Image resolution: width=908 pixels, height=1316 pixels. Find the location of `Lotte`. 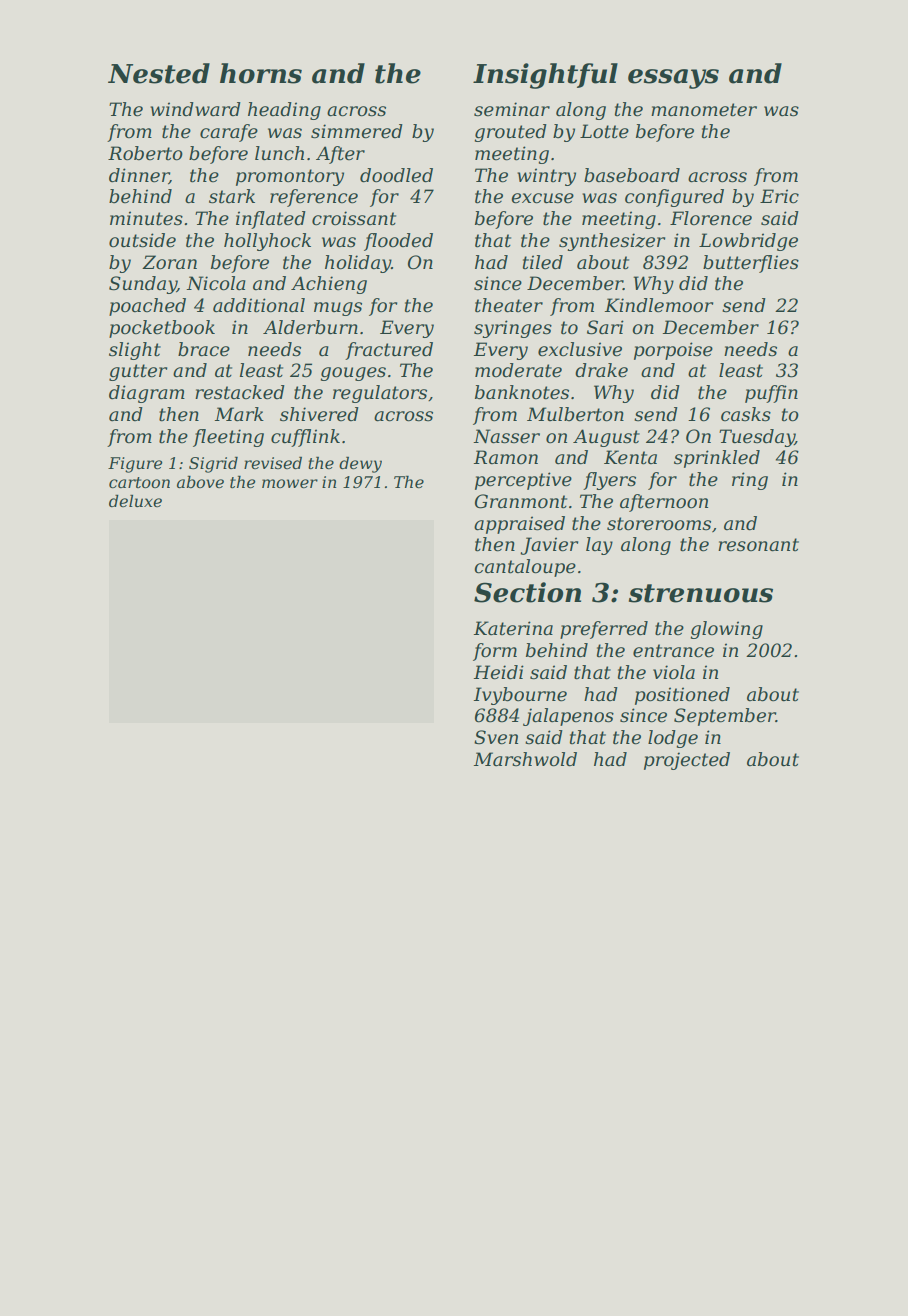

Lotte is located at coordinates (604, 131).
